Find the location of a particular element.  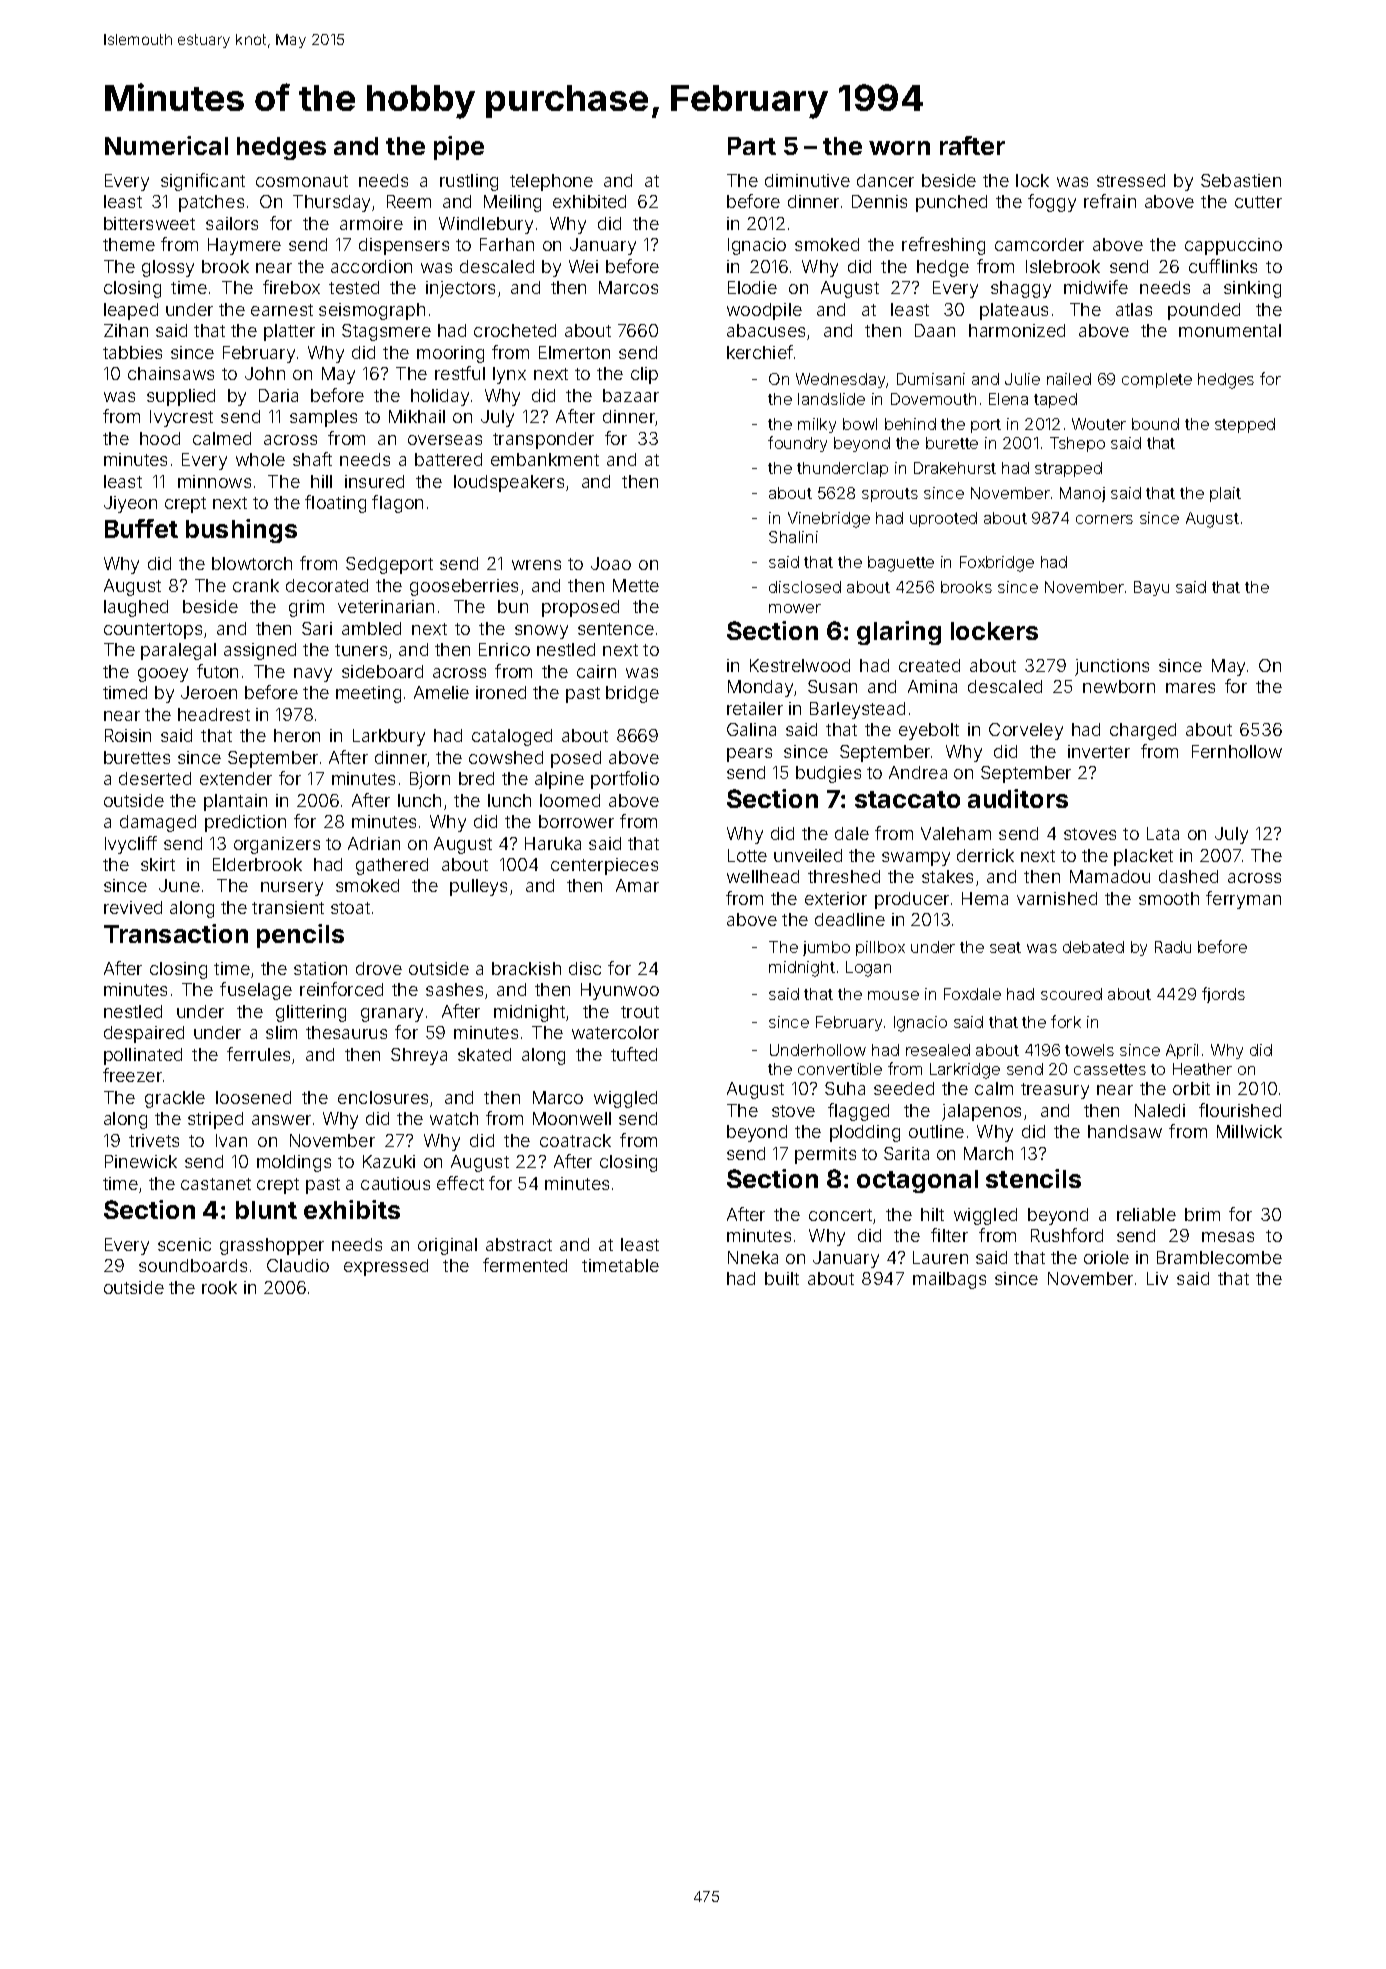

Hyunwoo is located at coordinates (620, 991).
